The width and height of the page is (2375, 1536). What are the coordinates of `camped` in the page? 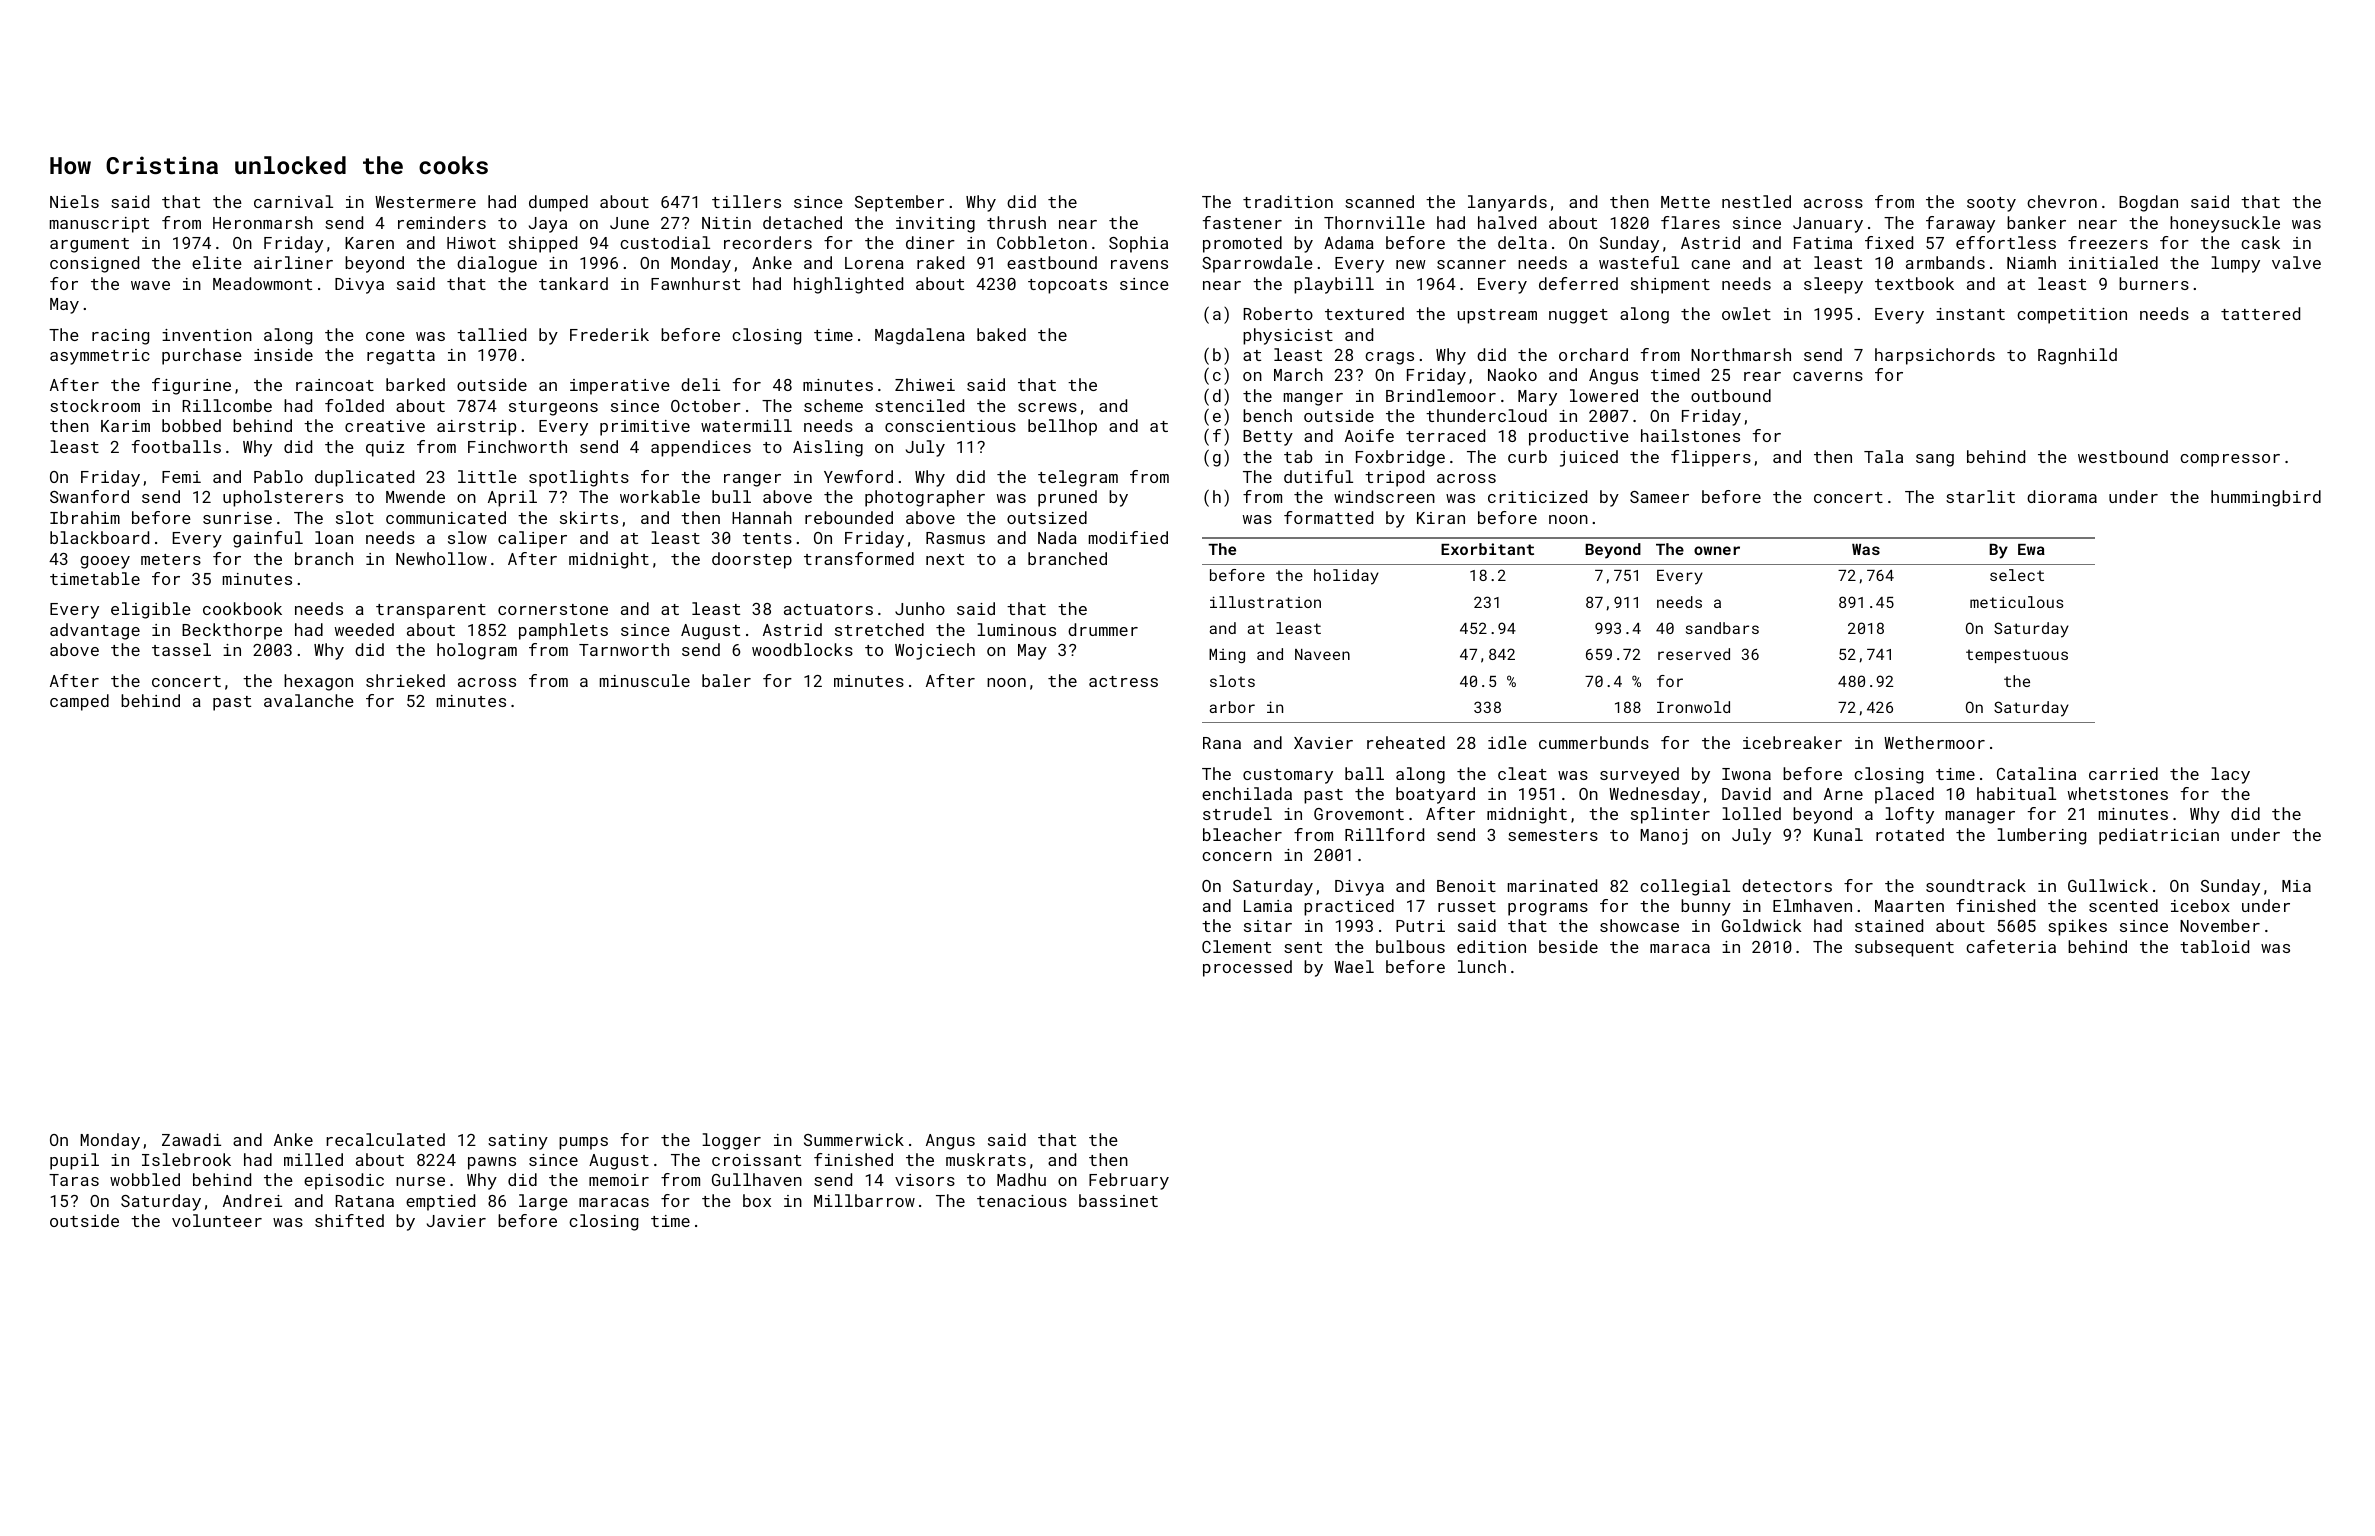 It's located at (79, 702).
